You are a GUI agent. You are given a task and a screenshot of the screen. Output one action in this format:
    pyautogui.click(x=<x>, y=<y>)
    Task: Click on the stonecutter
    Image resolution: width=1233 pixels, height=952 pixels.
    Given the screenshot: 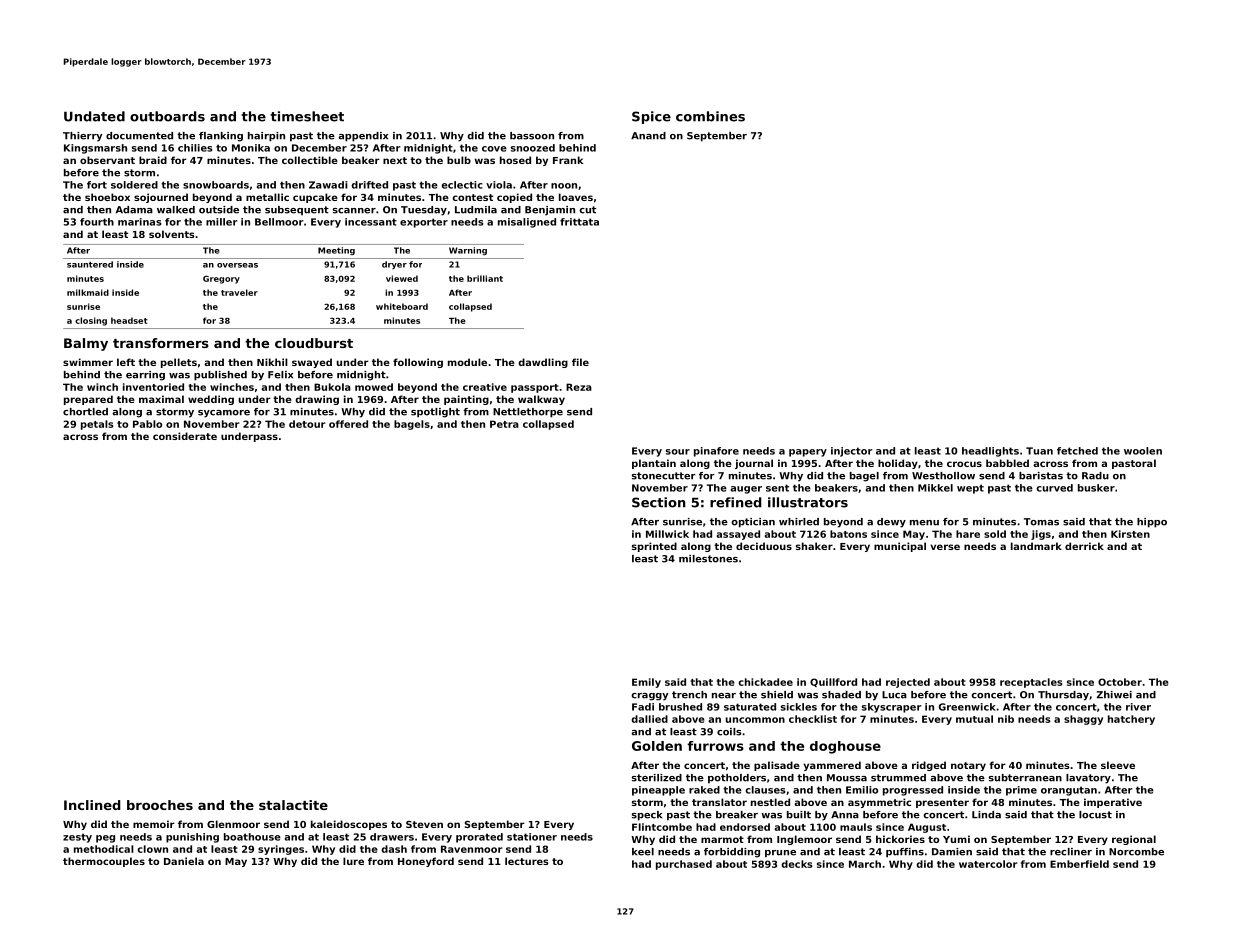 What is the action you would take?
    pyautogui.click(x=664, y=476)
